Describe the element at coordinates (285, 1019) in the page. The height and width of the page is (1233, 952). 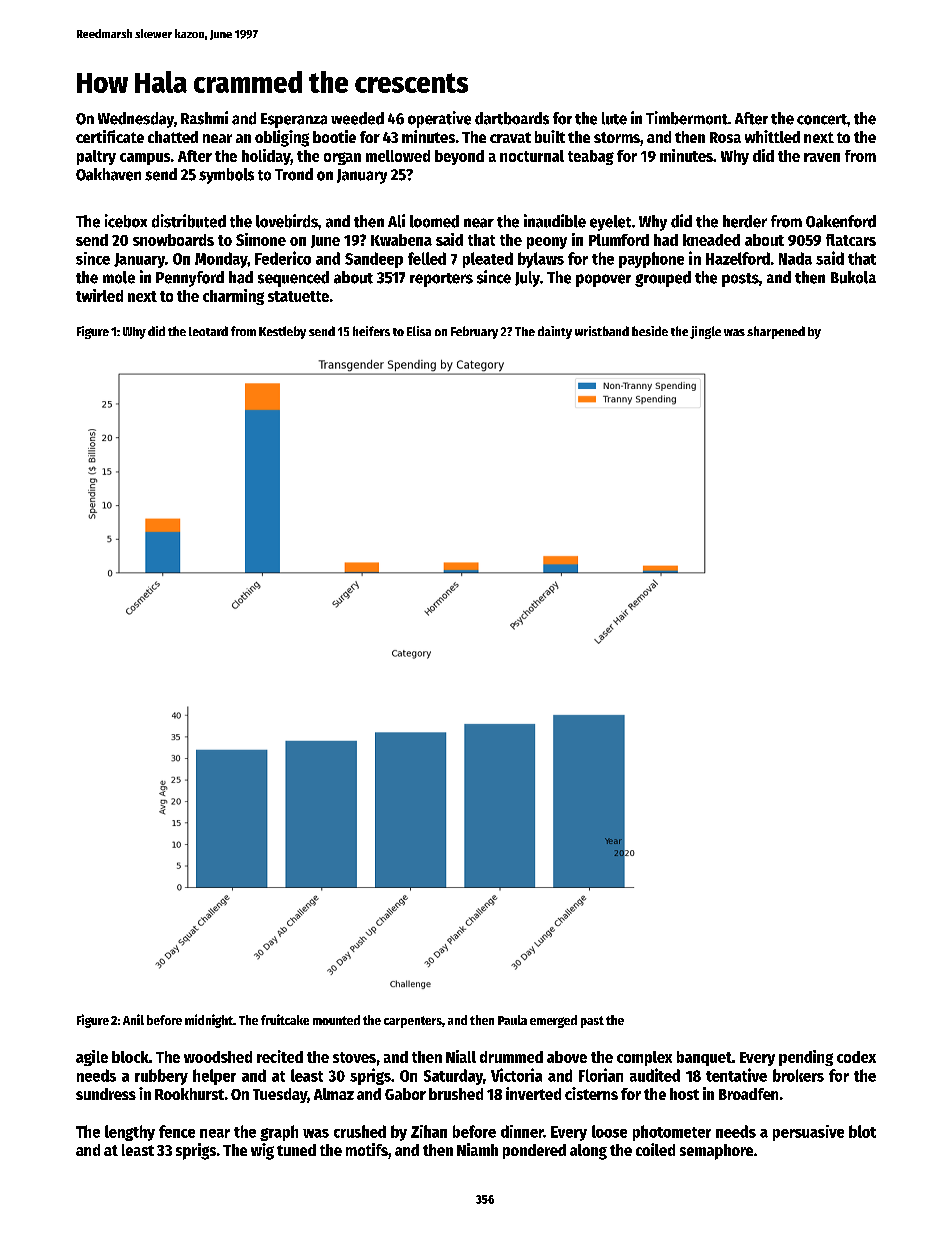
I see `fruitcake` at that location.
